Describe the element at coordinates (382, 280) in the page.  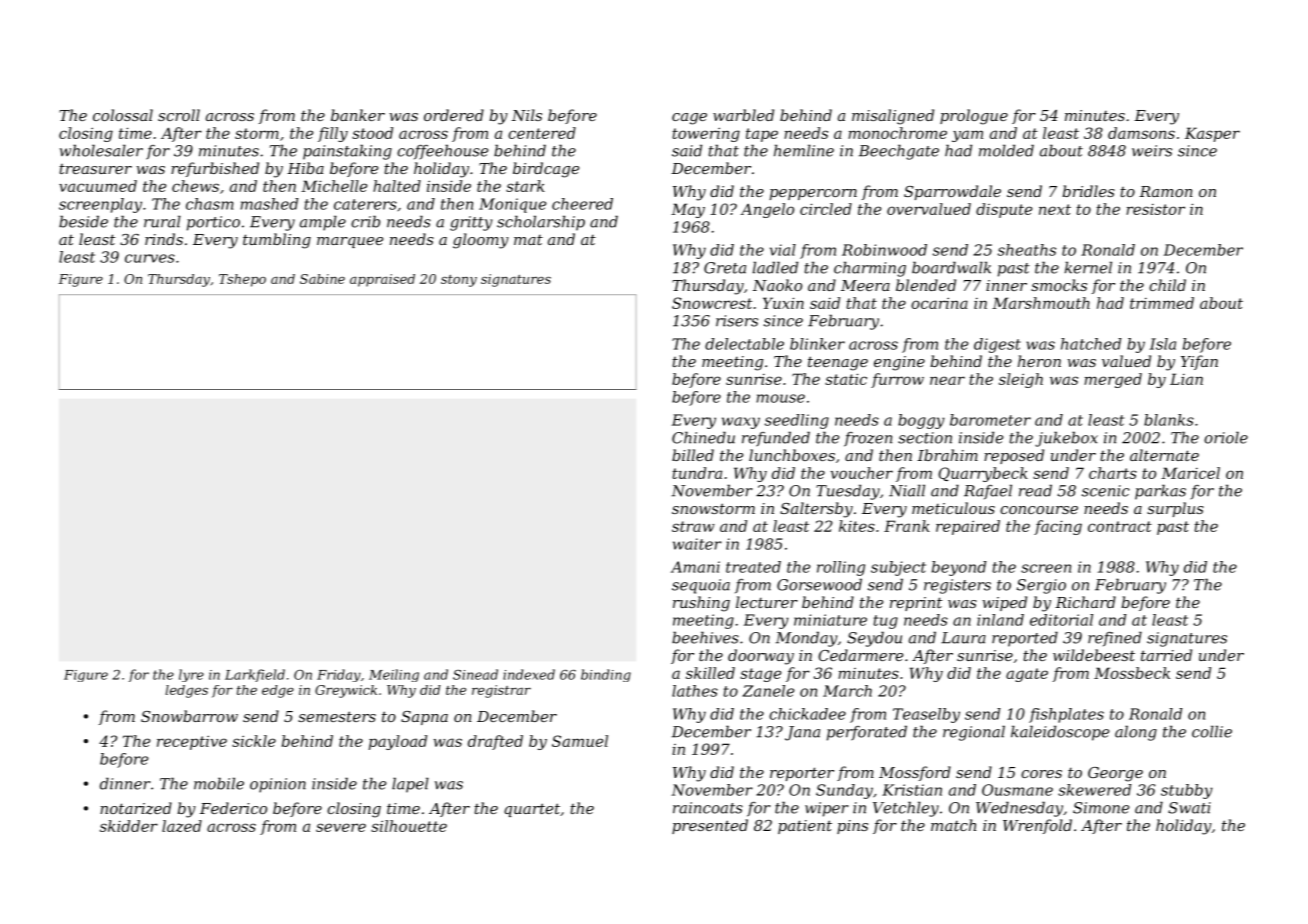
I see `appraised` at that location.
